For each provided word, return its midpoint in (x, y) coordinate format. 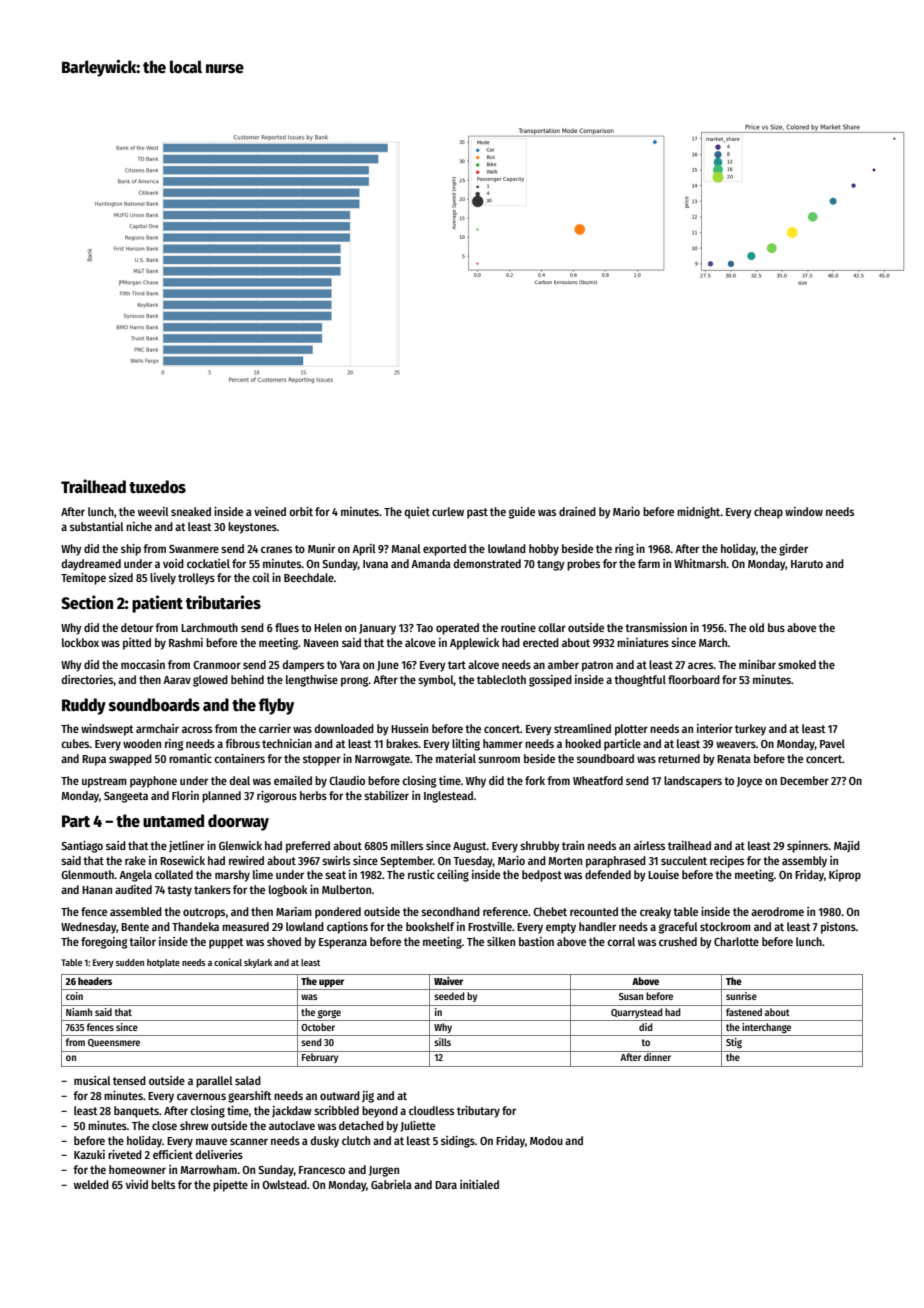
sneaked (191, 511)
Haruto (807, 564)
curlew (448, 511)
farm (649, 563)
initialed (479, 1184)
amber (563, 664)
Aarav (177, 680)
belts (163, 1184)
